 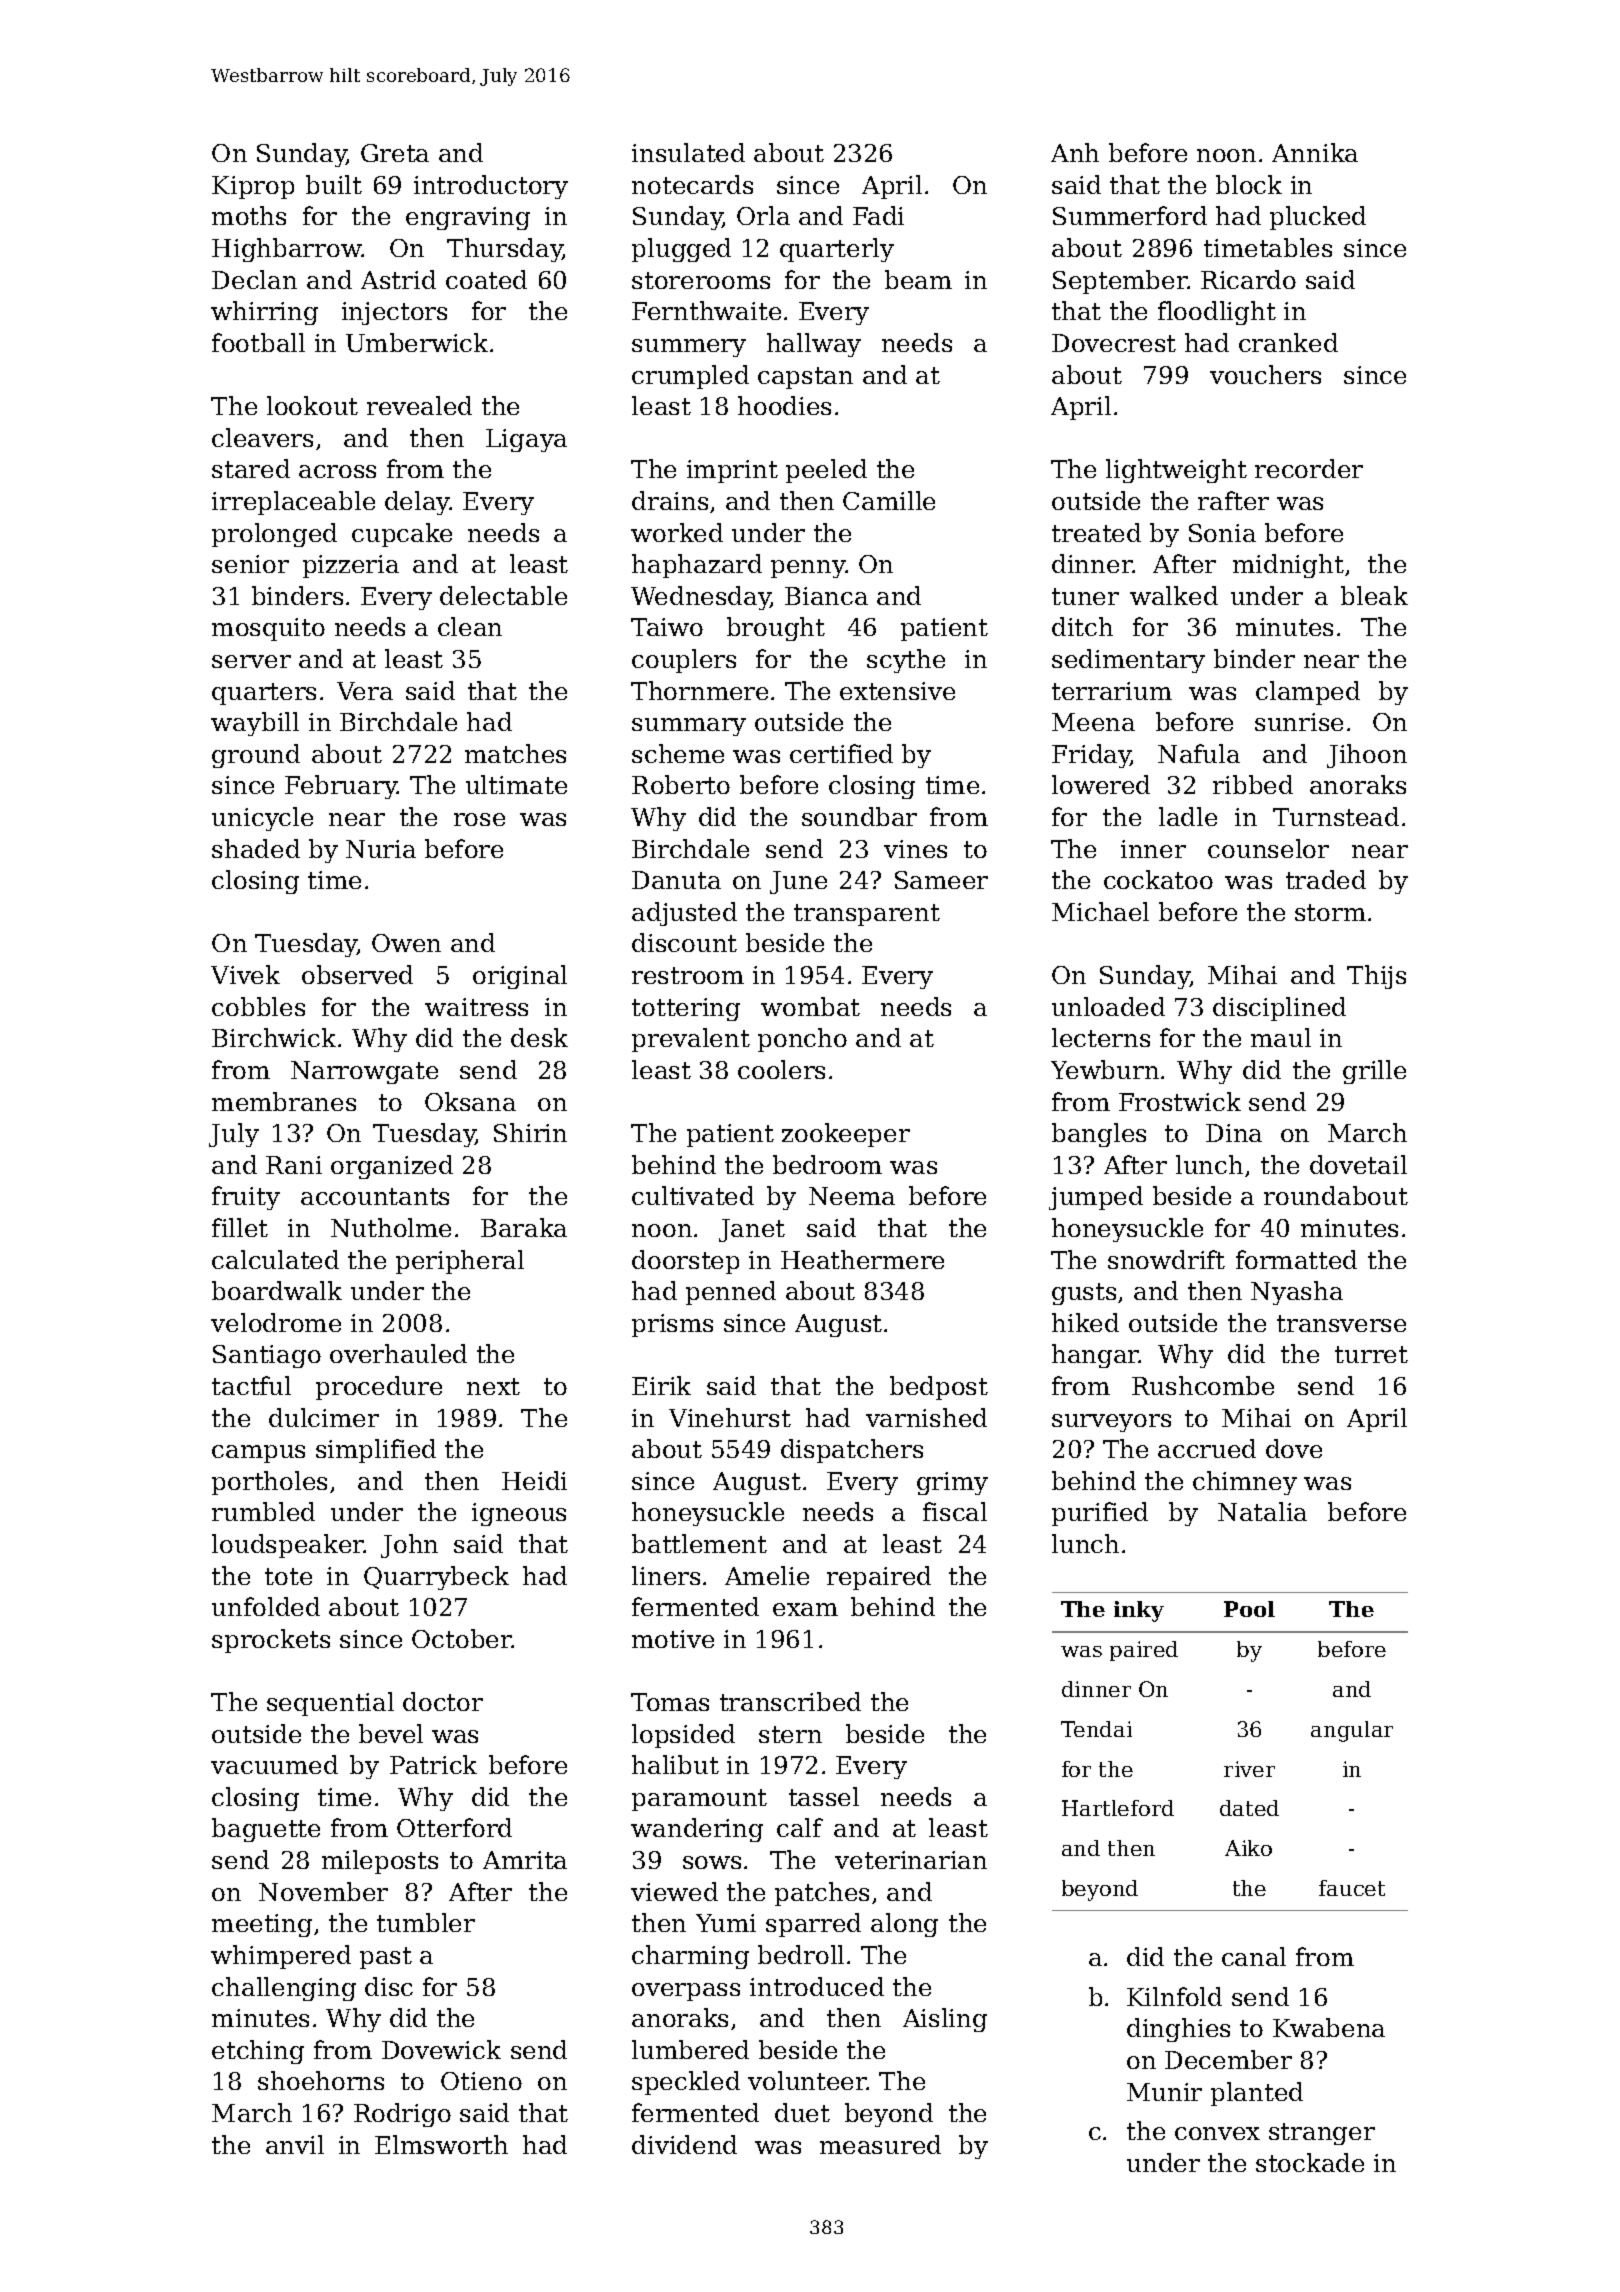 I want to click on anvil, so click(x=295, y=2144).
